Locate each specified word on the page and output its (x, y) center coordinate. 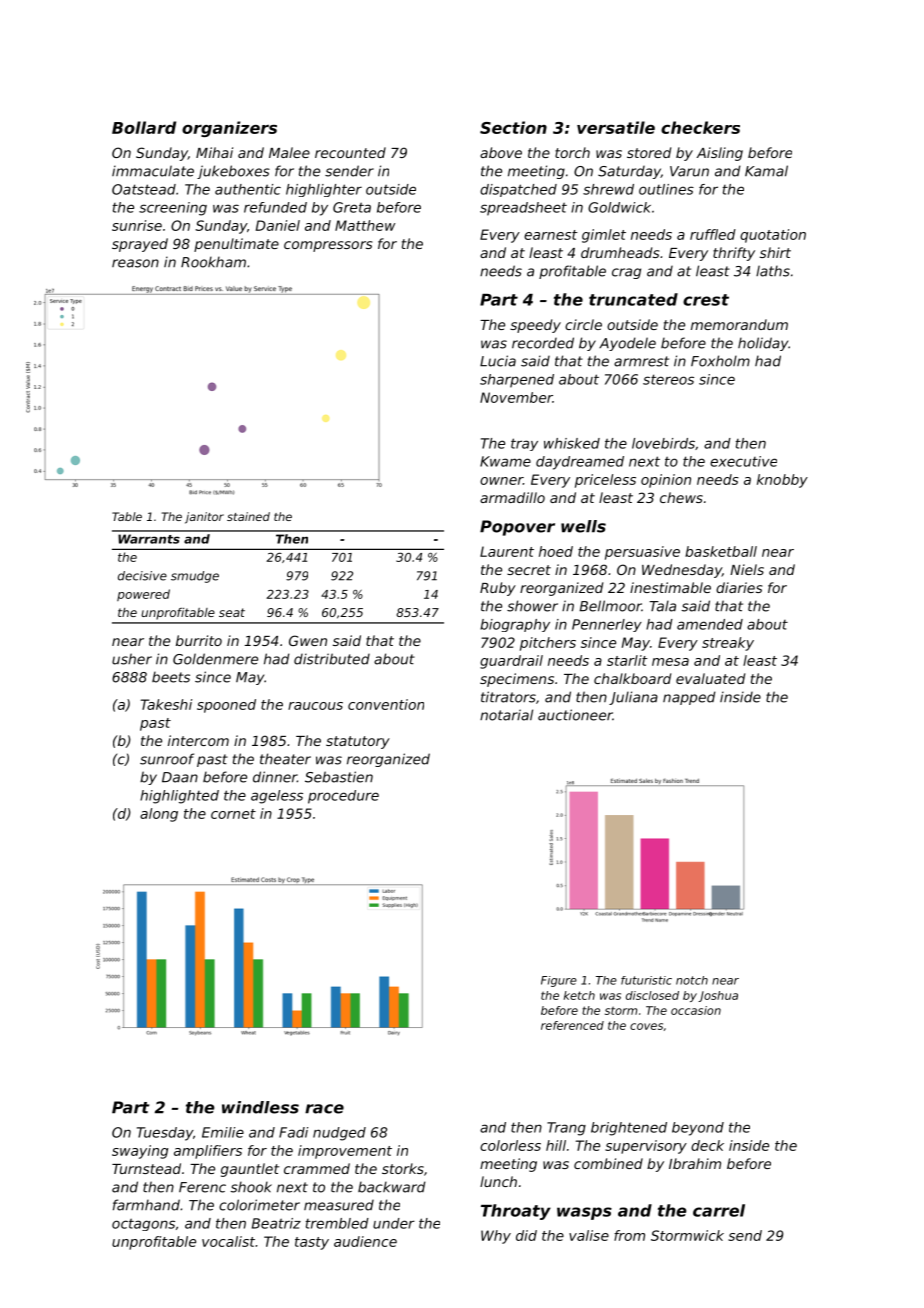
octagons (143, 1225)
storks (403, 1168)
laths (773, 271)
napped (689, 698)
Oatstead (144, 189)
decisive (142, 576)
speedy (535, 326)
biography (515, 625)
